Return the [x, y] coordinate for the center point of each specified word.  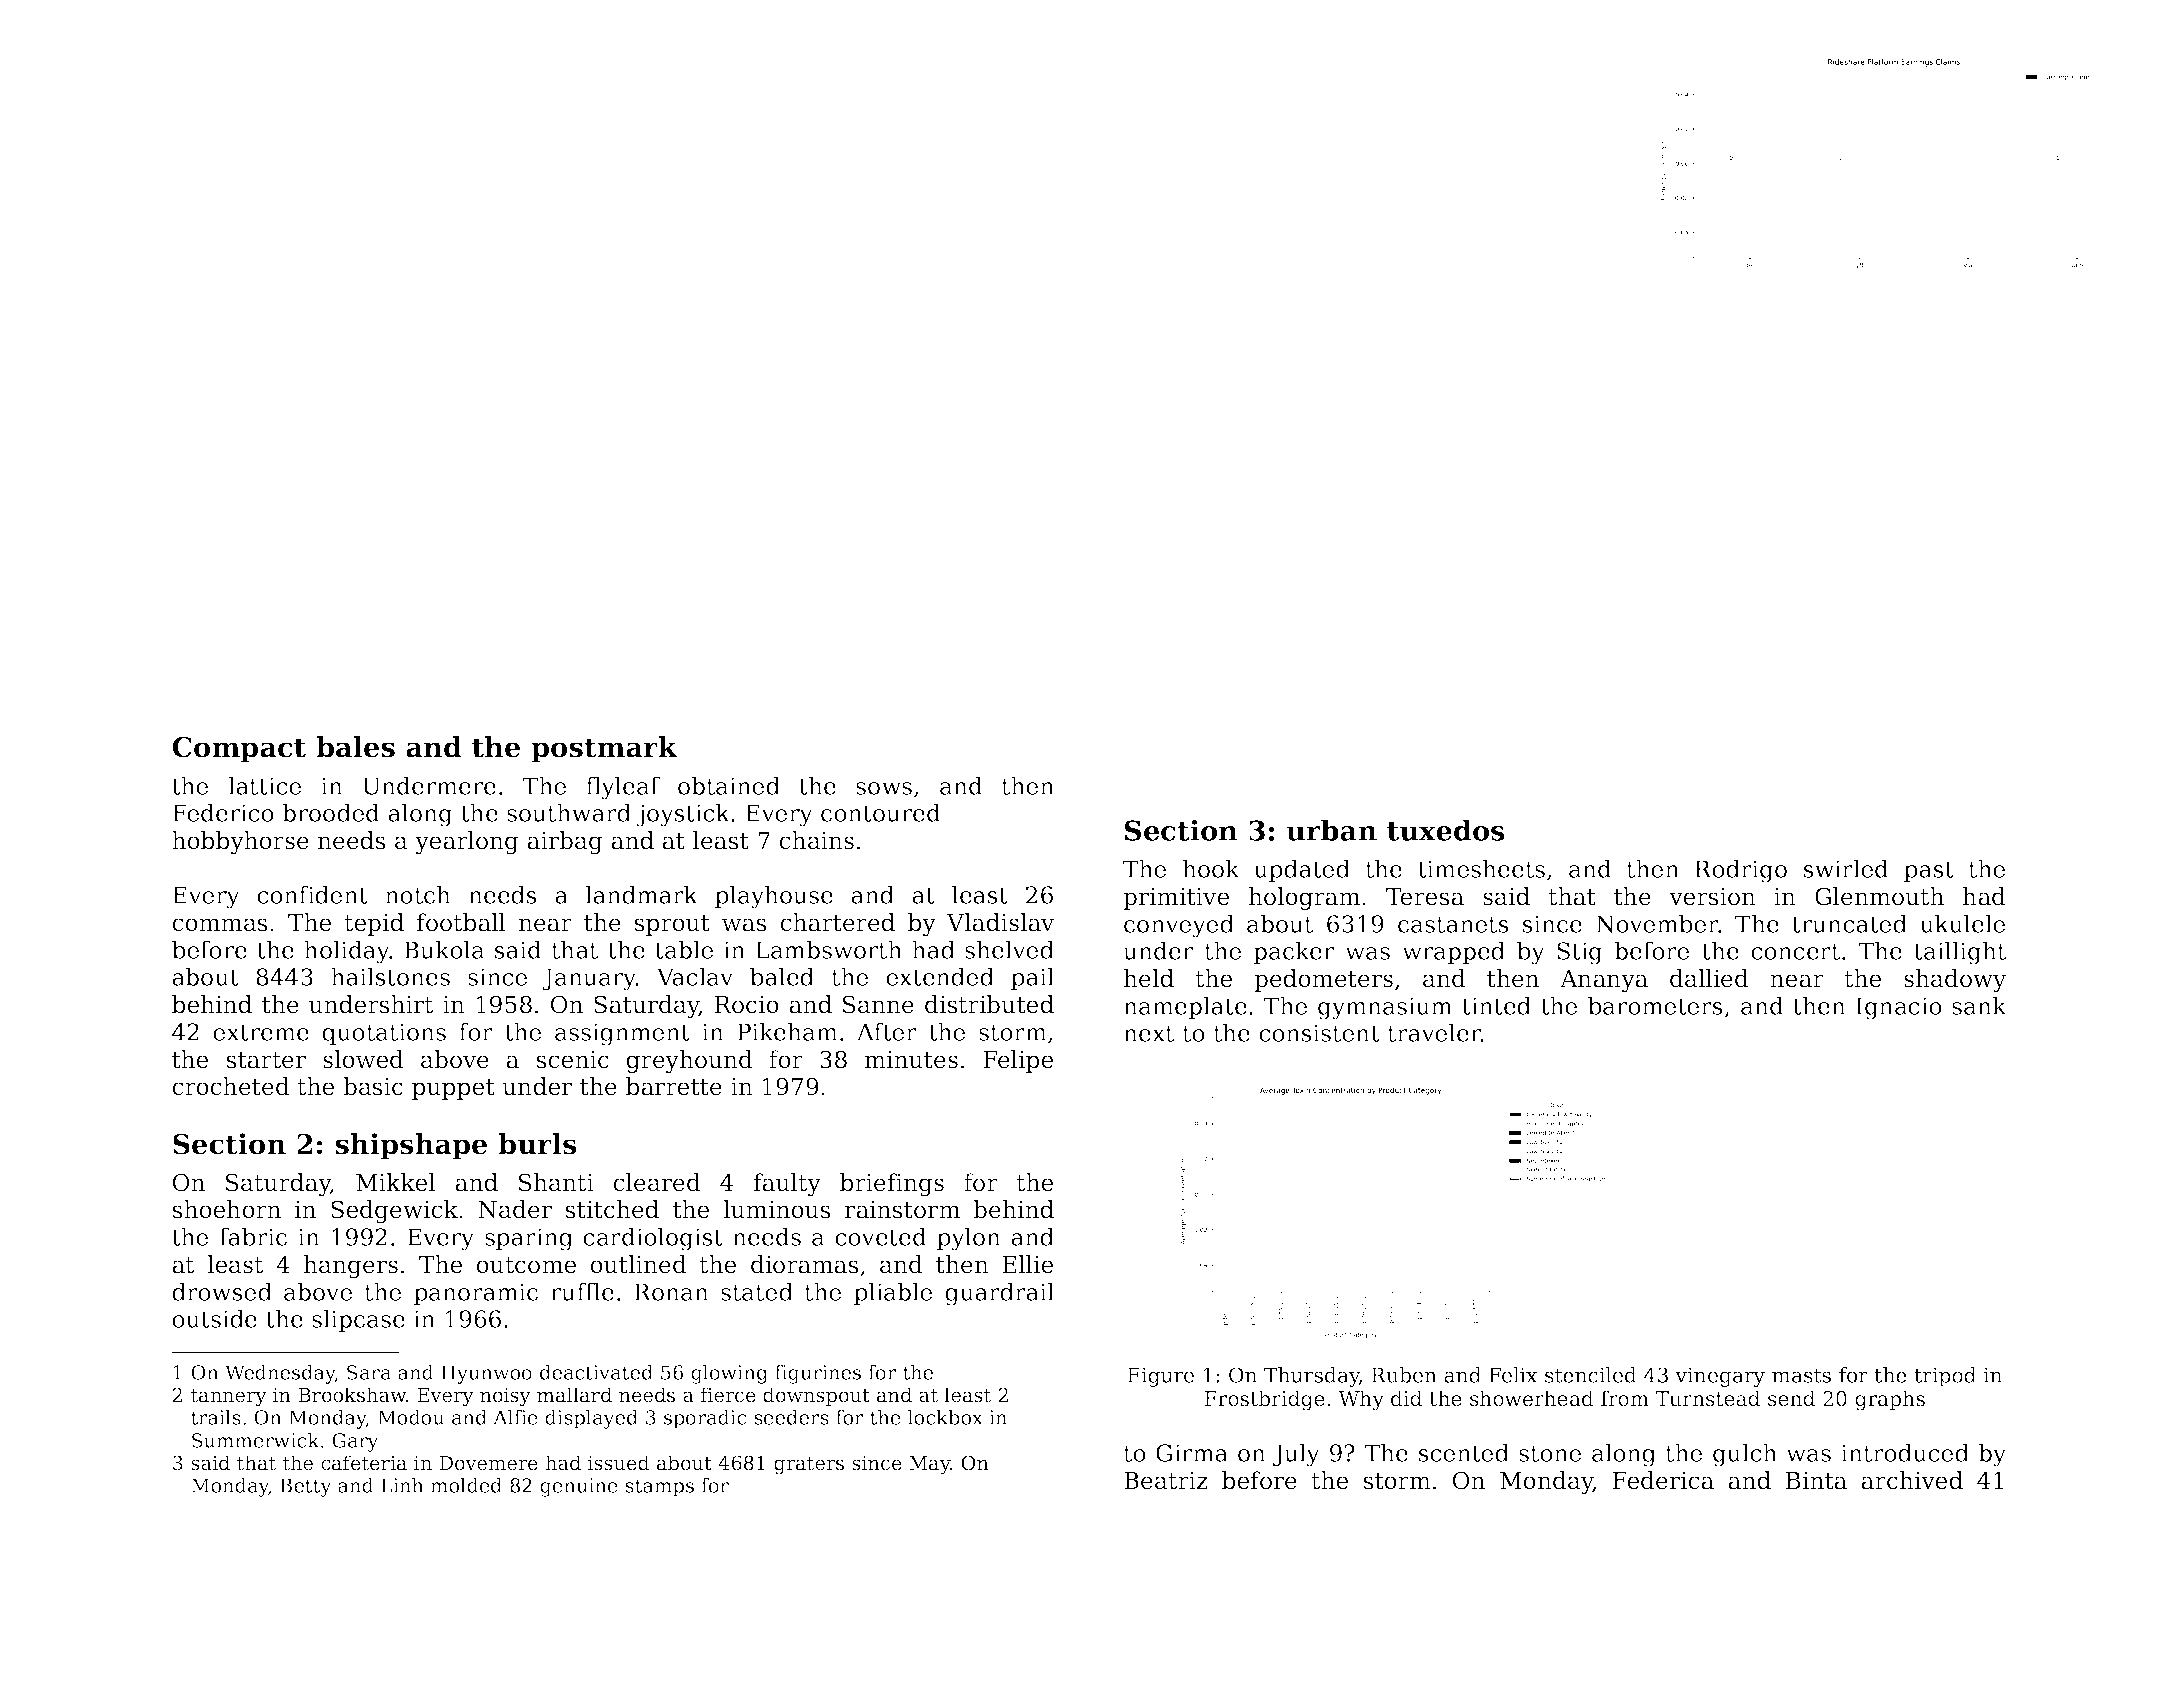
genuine [579, 1487]
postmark [604, 749]
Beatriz [1166, 1481]
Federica [1663, 1480]
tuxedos [1446, 830]
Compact [239, 749]
